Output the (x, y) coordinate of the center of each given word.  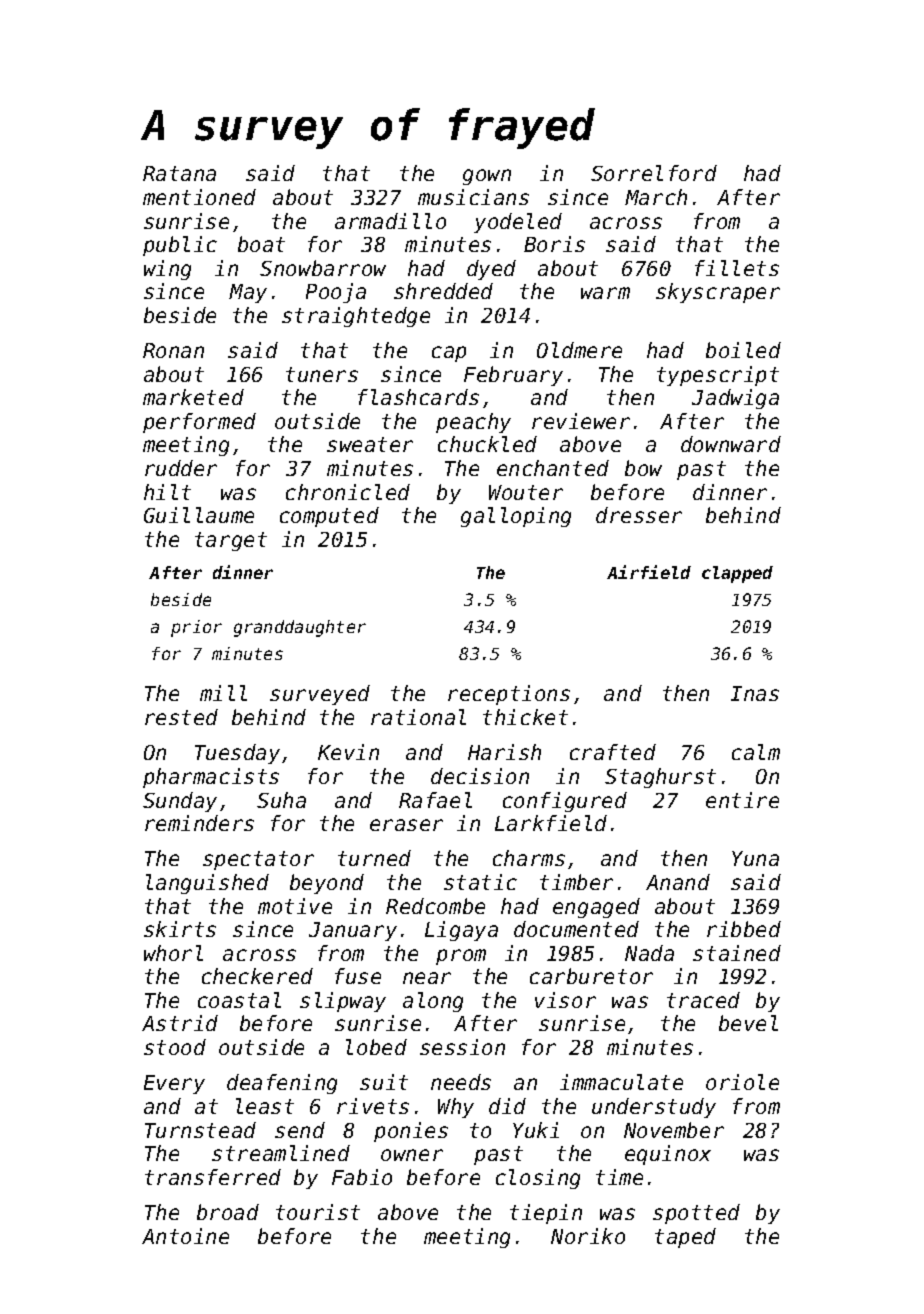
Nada (649, 953)
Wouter (526, 492)
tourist (318, 1212)
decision (480, 776)
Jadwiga (735, 399)
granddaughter (300, 628)
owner (412, 1155)
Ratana (179, 173)
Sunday (180, 802)
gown (487, 177)
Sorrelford (654, 173)
